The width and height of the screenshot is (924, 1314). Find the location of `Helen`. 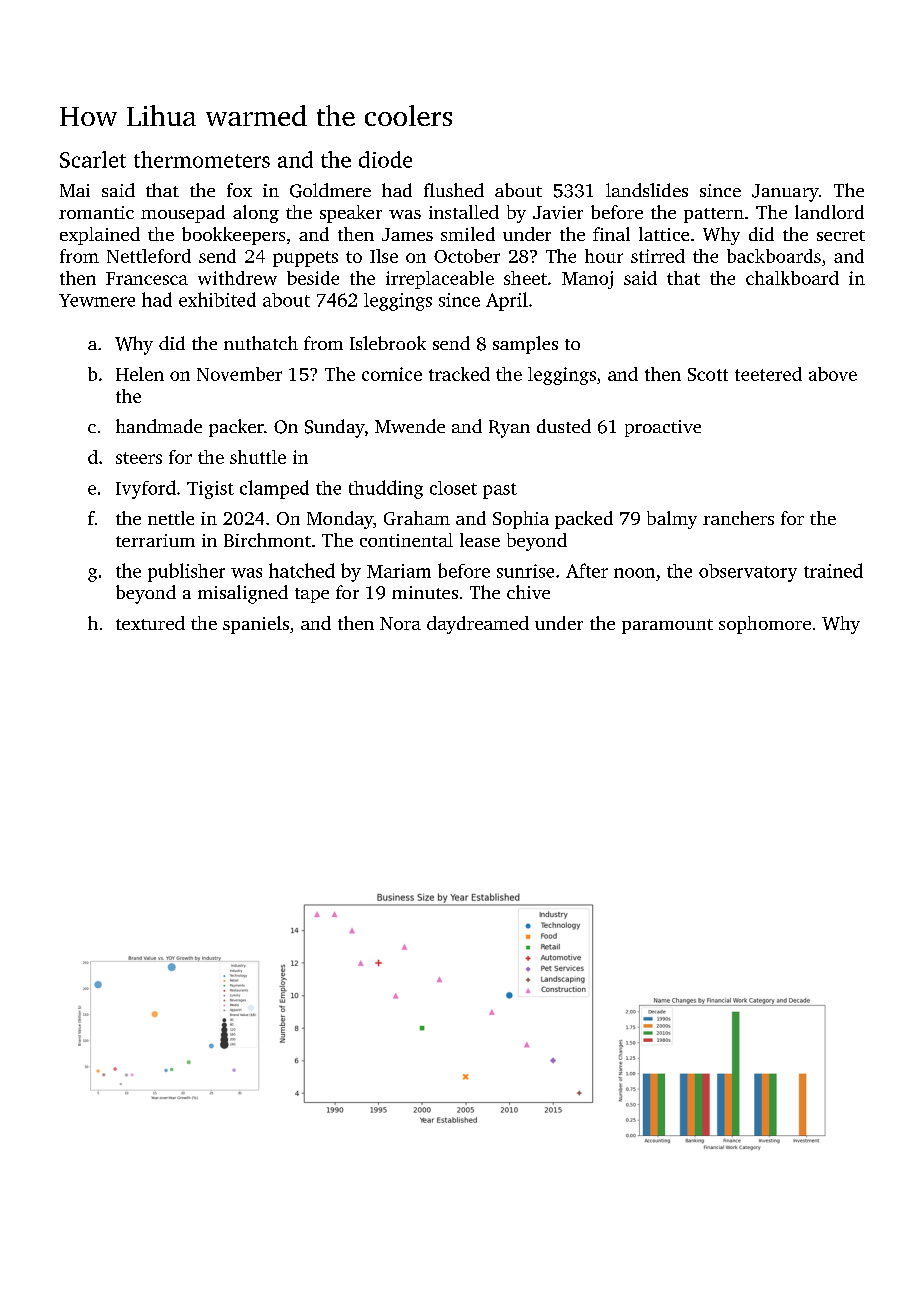

Helen is located at coordinates (140, 374).
